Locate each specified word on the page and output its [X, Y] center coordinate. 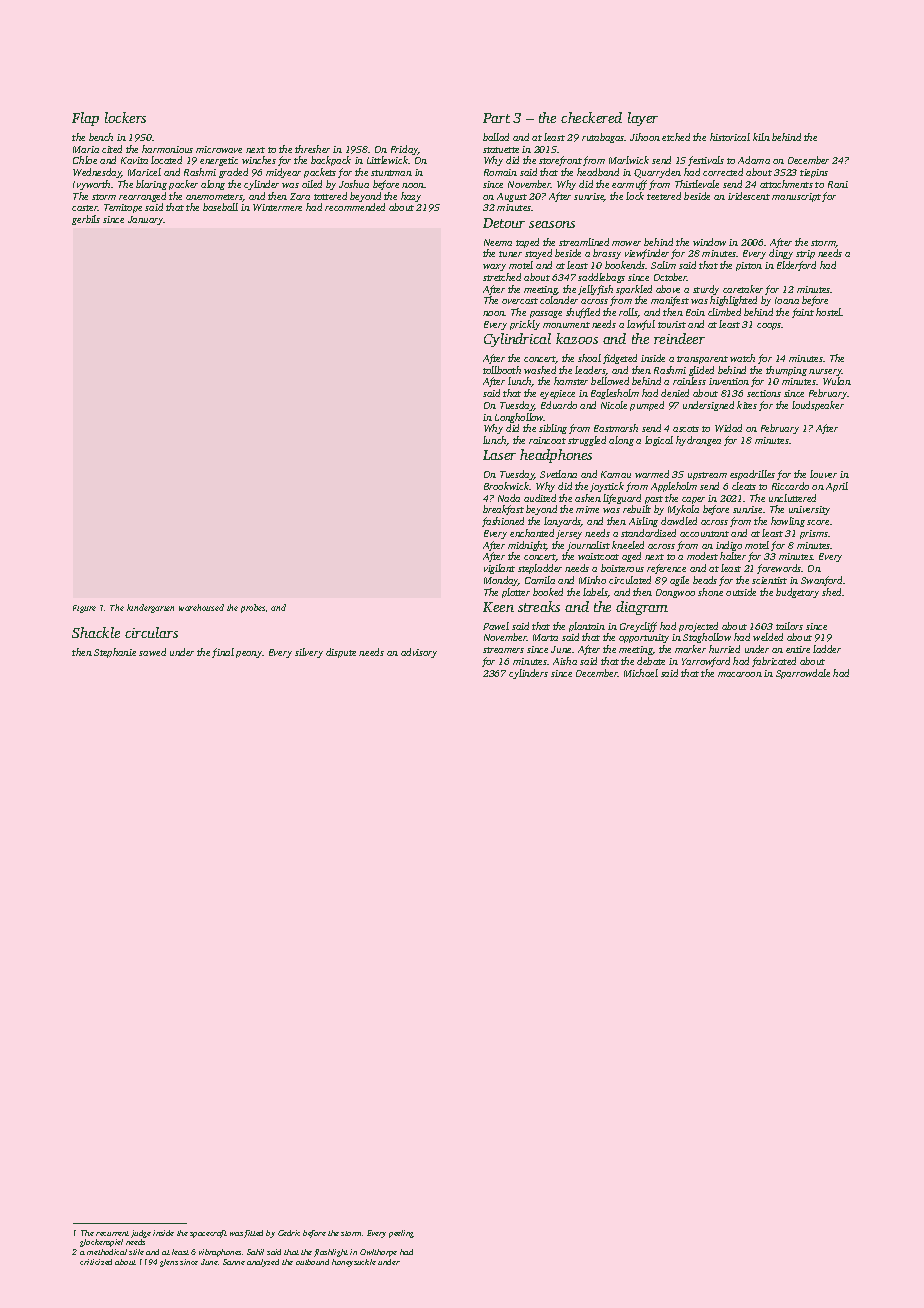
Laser [499, 455]
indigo [729, 546]
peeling [401, 1234]
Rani [838, 184]
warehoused [201, 607]
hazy [411, 197]
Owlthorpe [378, 1253]
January [146, 220]
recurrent [112, 1233]
